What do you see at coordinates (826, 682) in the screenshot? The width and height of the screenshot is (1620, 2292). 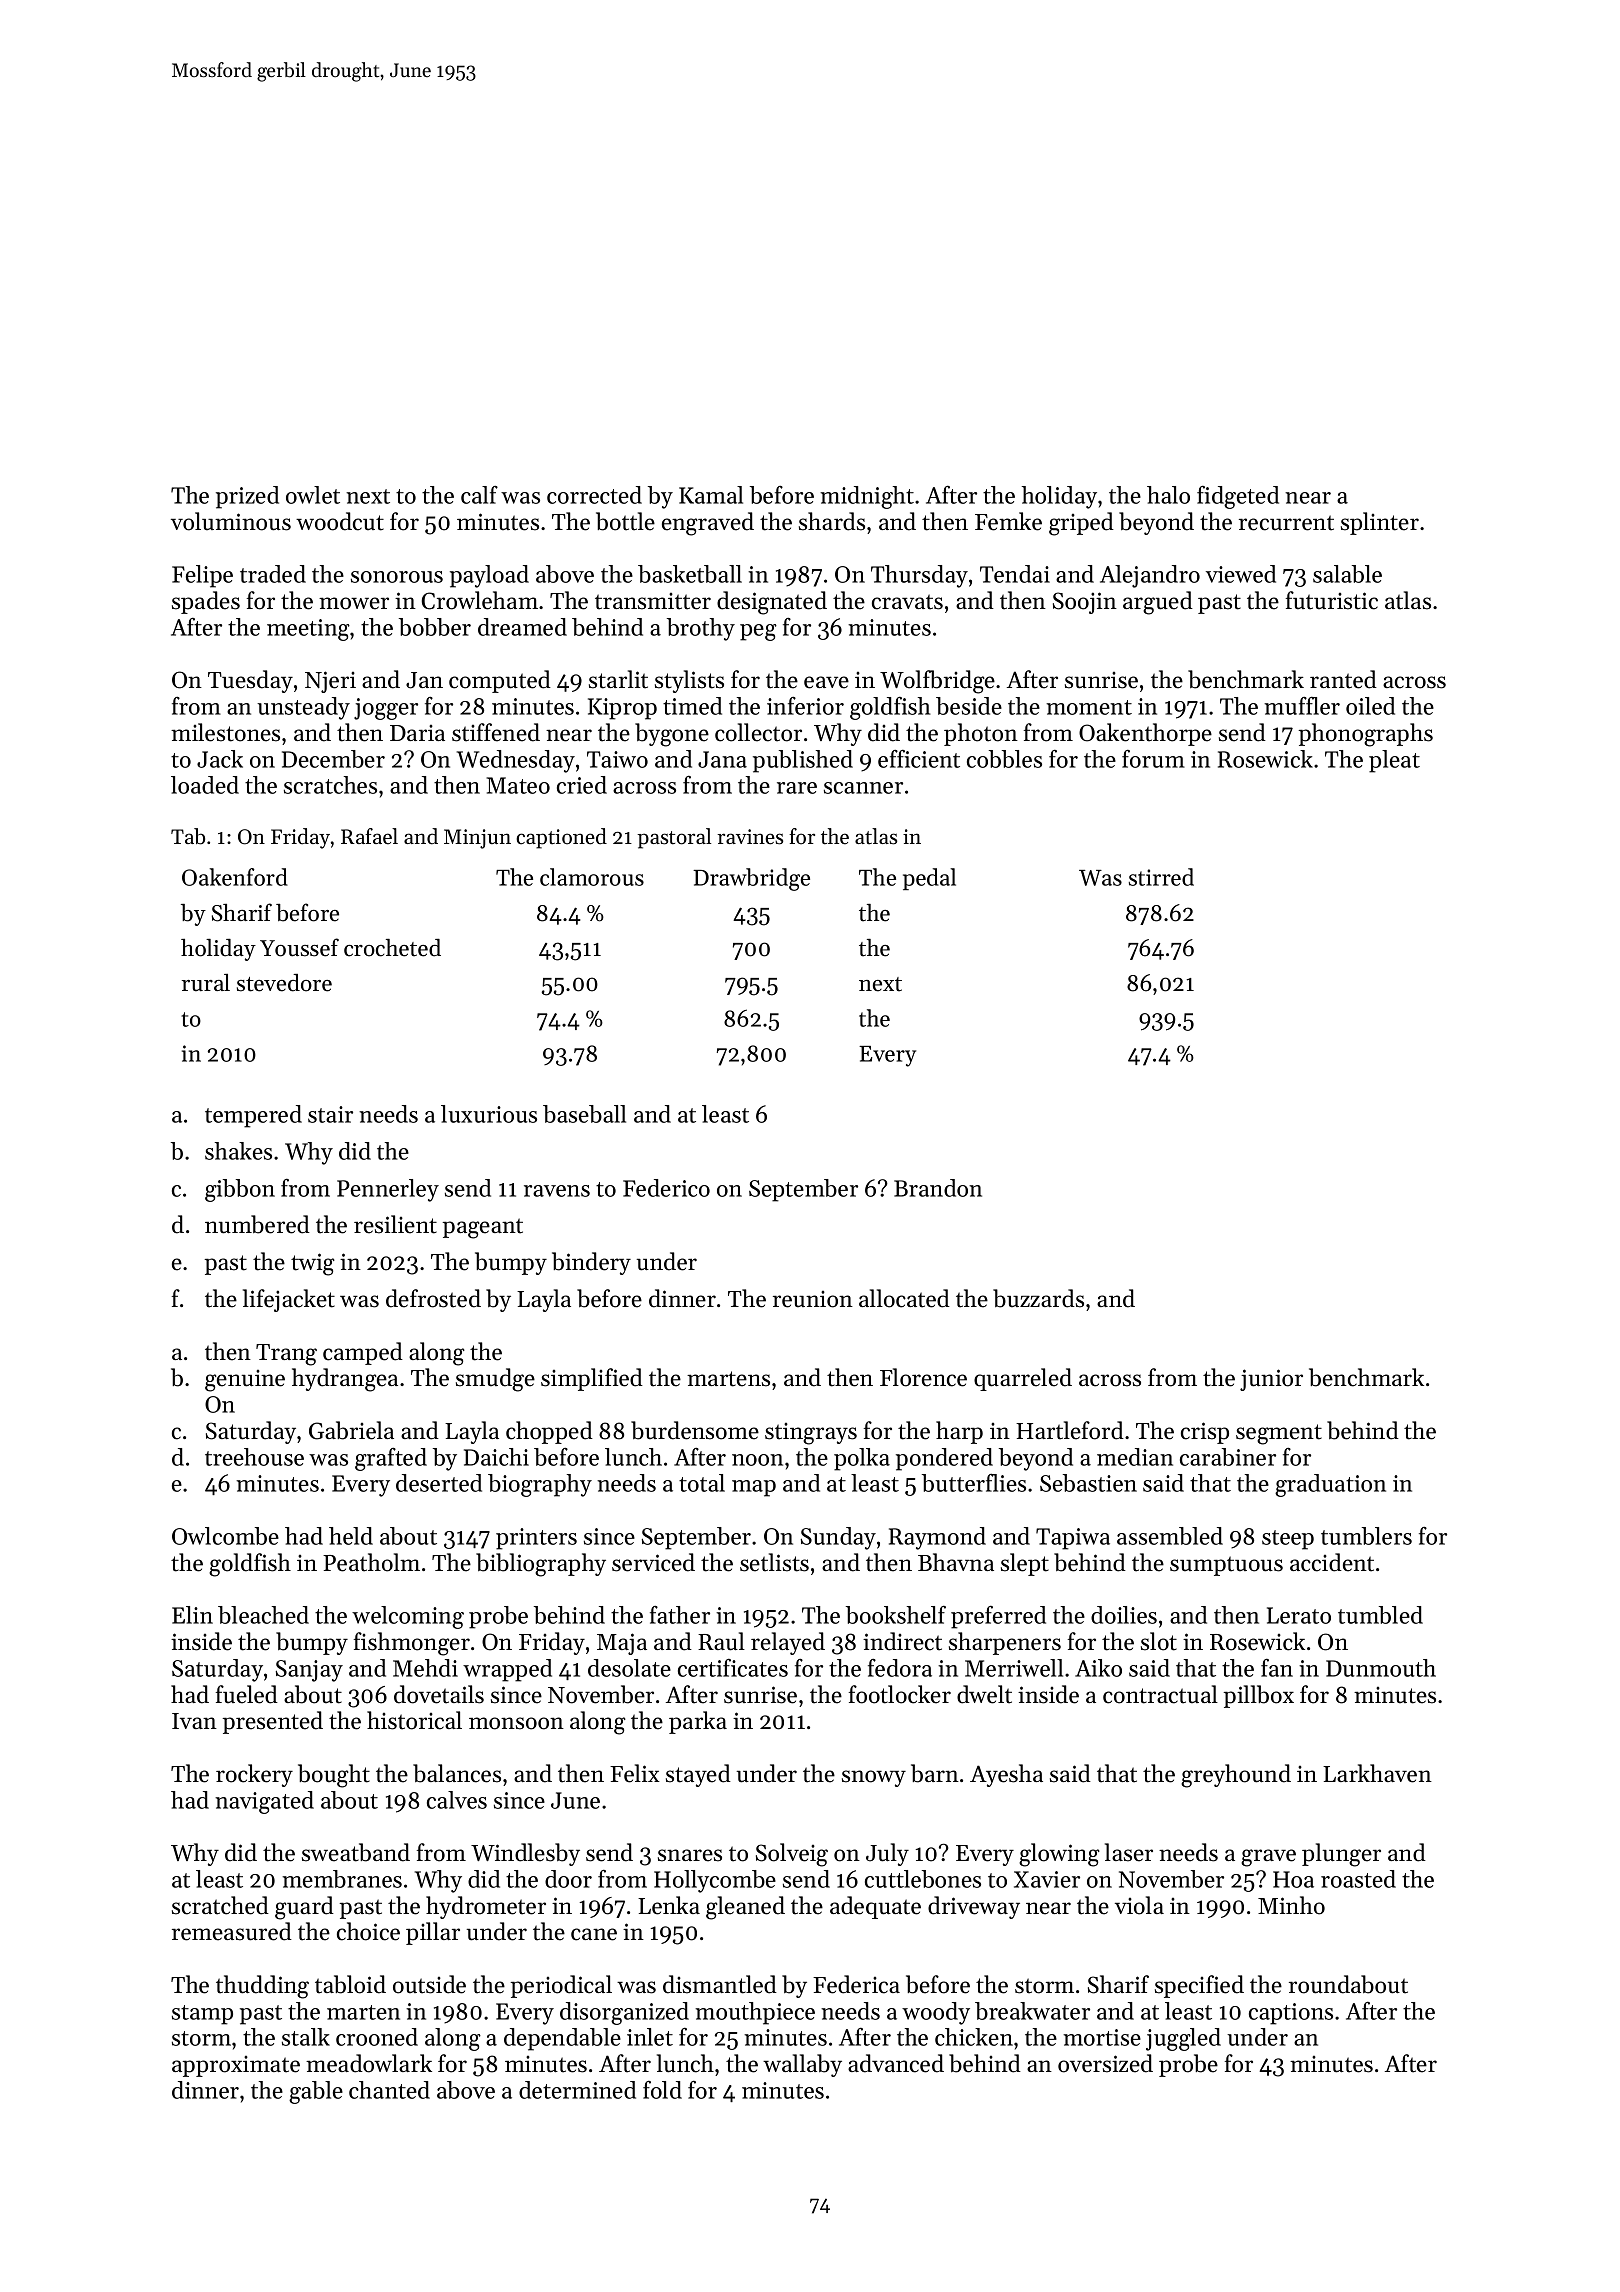 I see `eave` at bounding box center [826, 682].
